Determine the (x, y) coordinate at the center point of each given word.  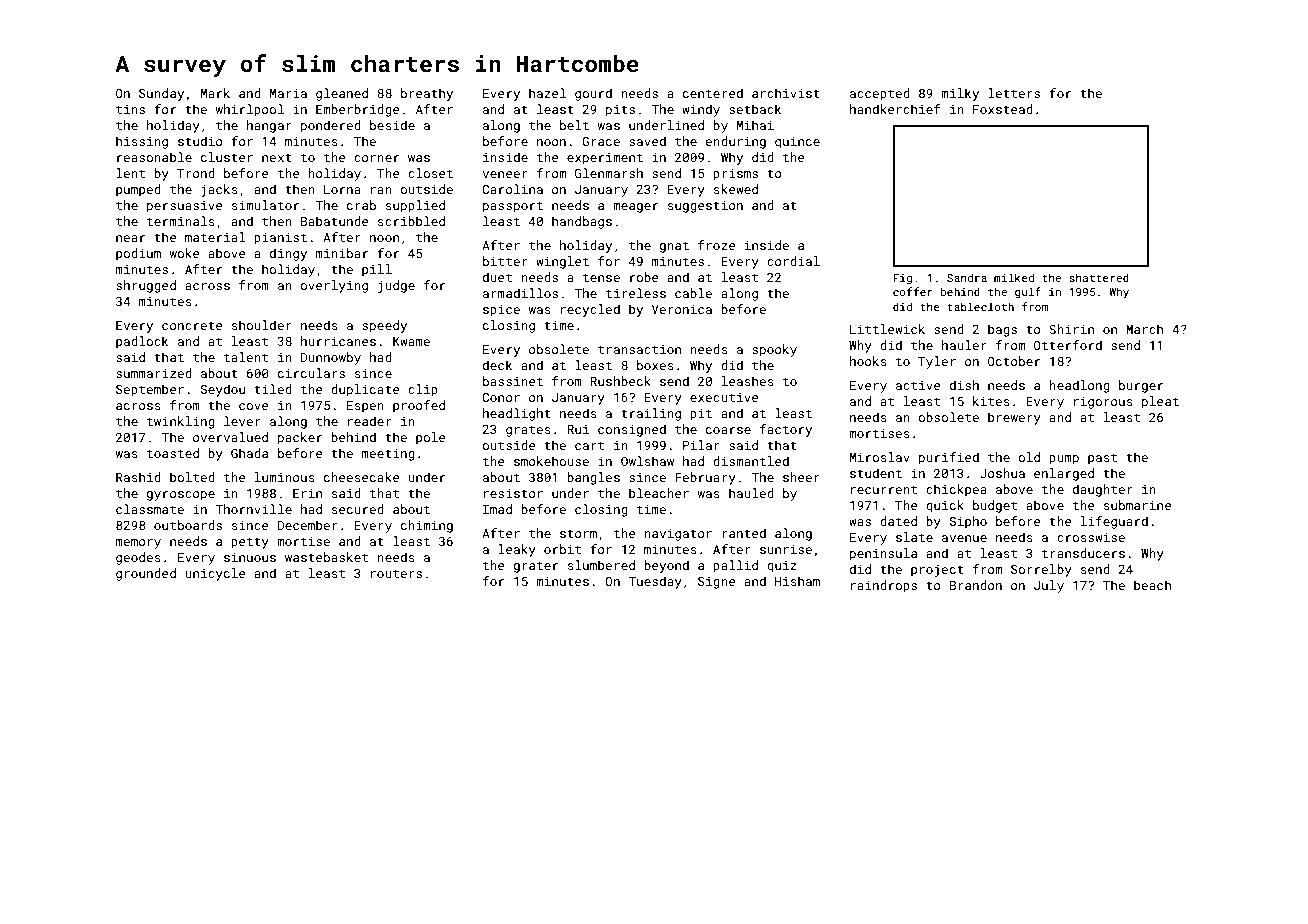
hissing (142, 142)
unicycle (215, 574)
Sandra (967, 277)
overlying (334, 286)
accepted (880, 94)
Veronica (682, 309)
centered (713, 93)
